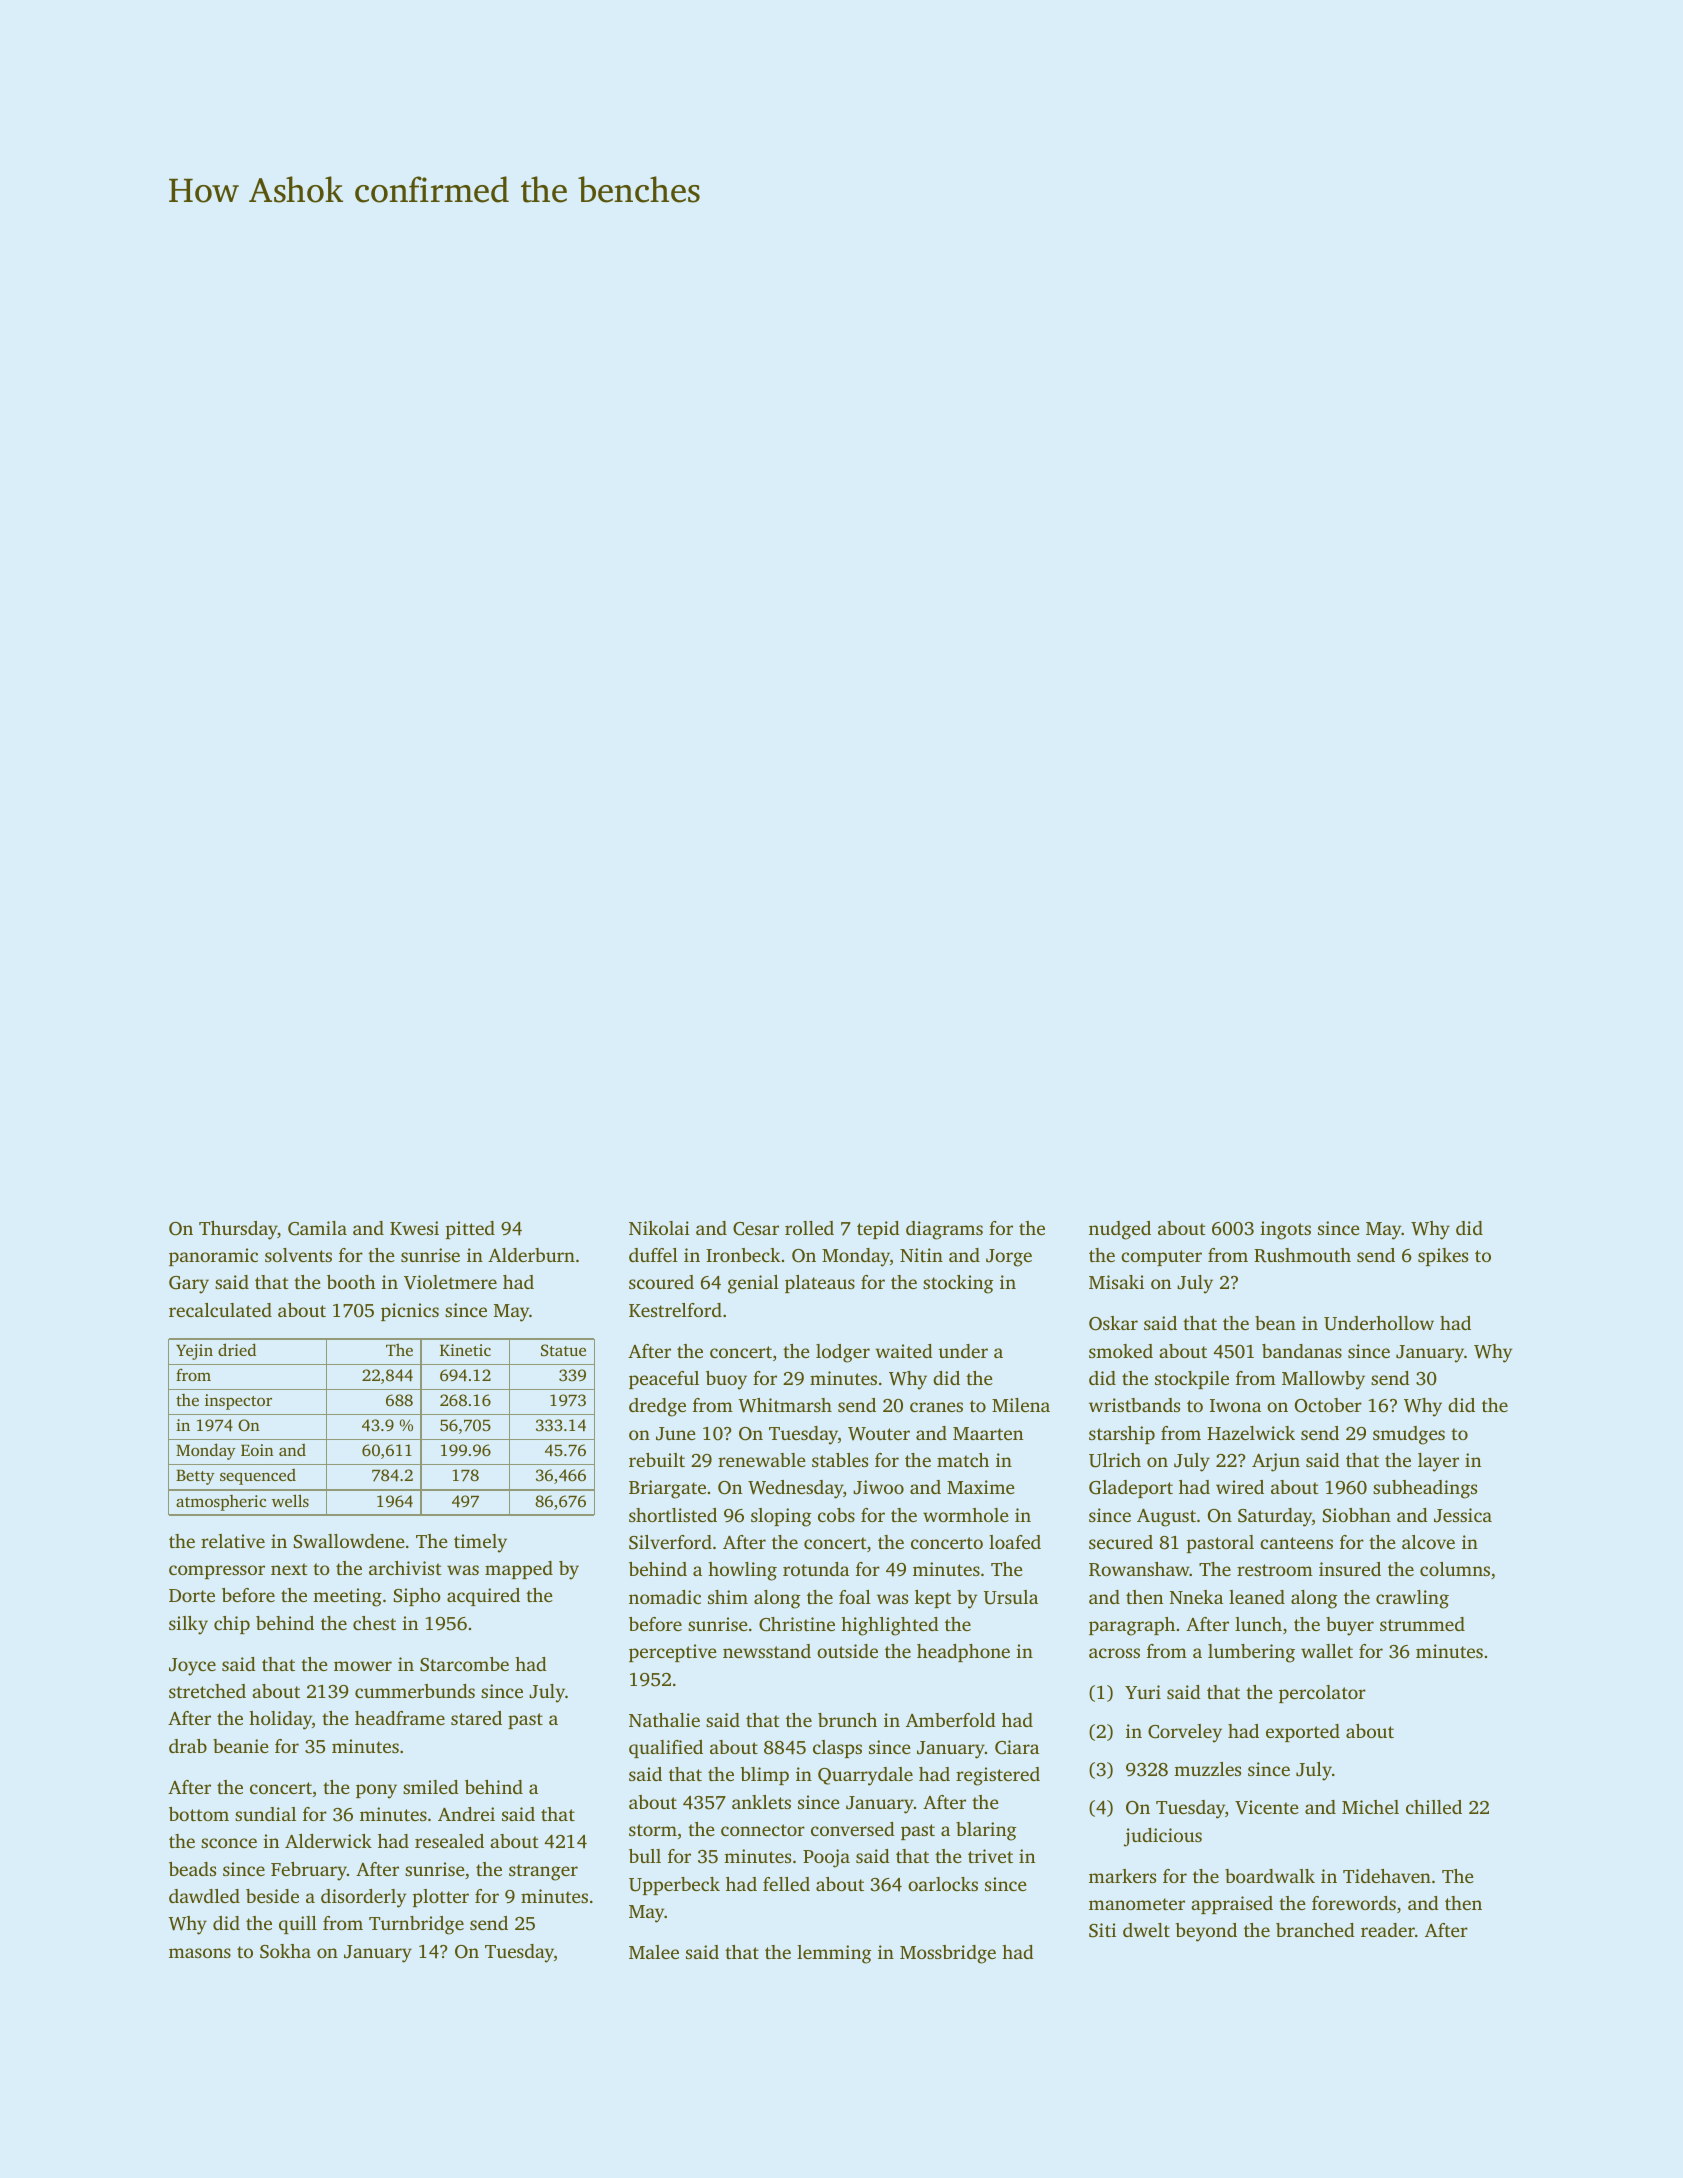  Describe the element at coordinates (1163, 1837) in the screenshot. I see `judicious` at that location.
